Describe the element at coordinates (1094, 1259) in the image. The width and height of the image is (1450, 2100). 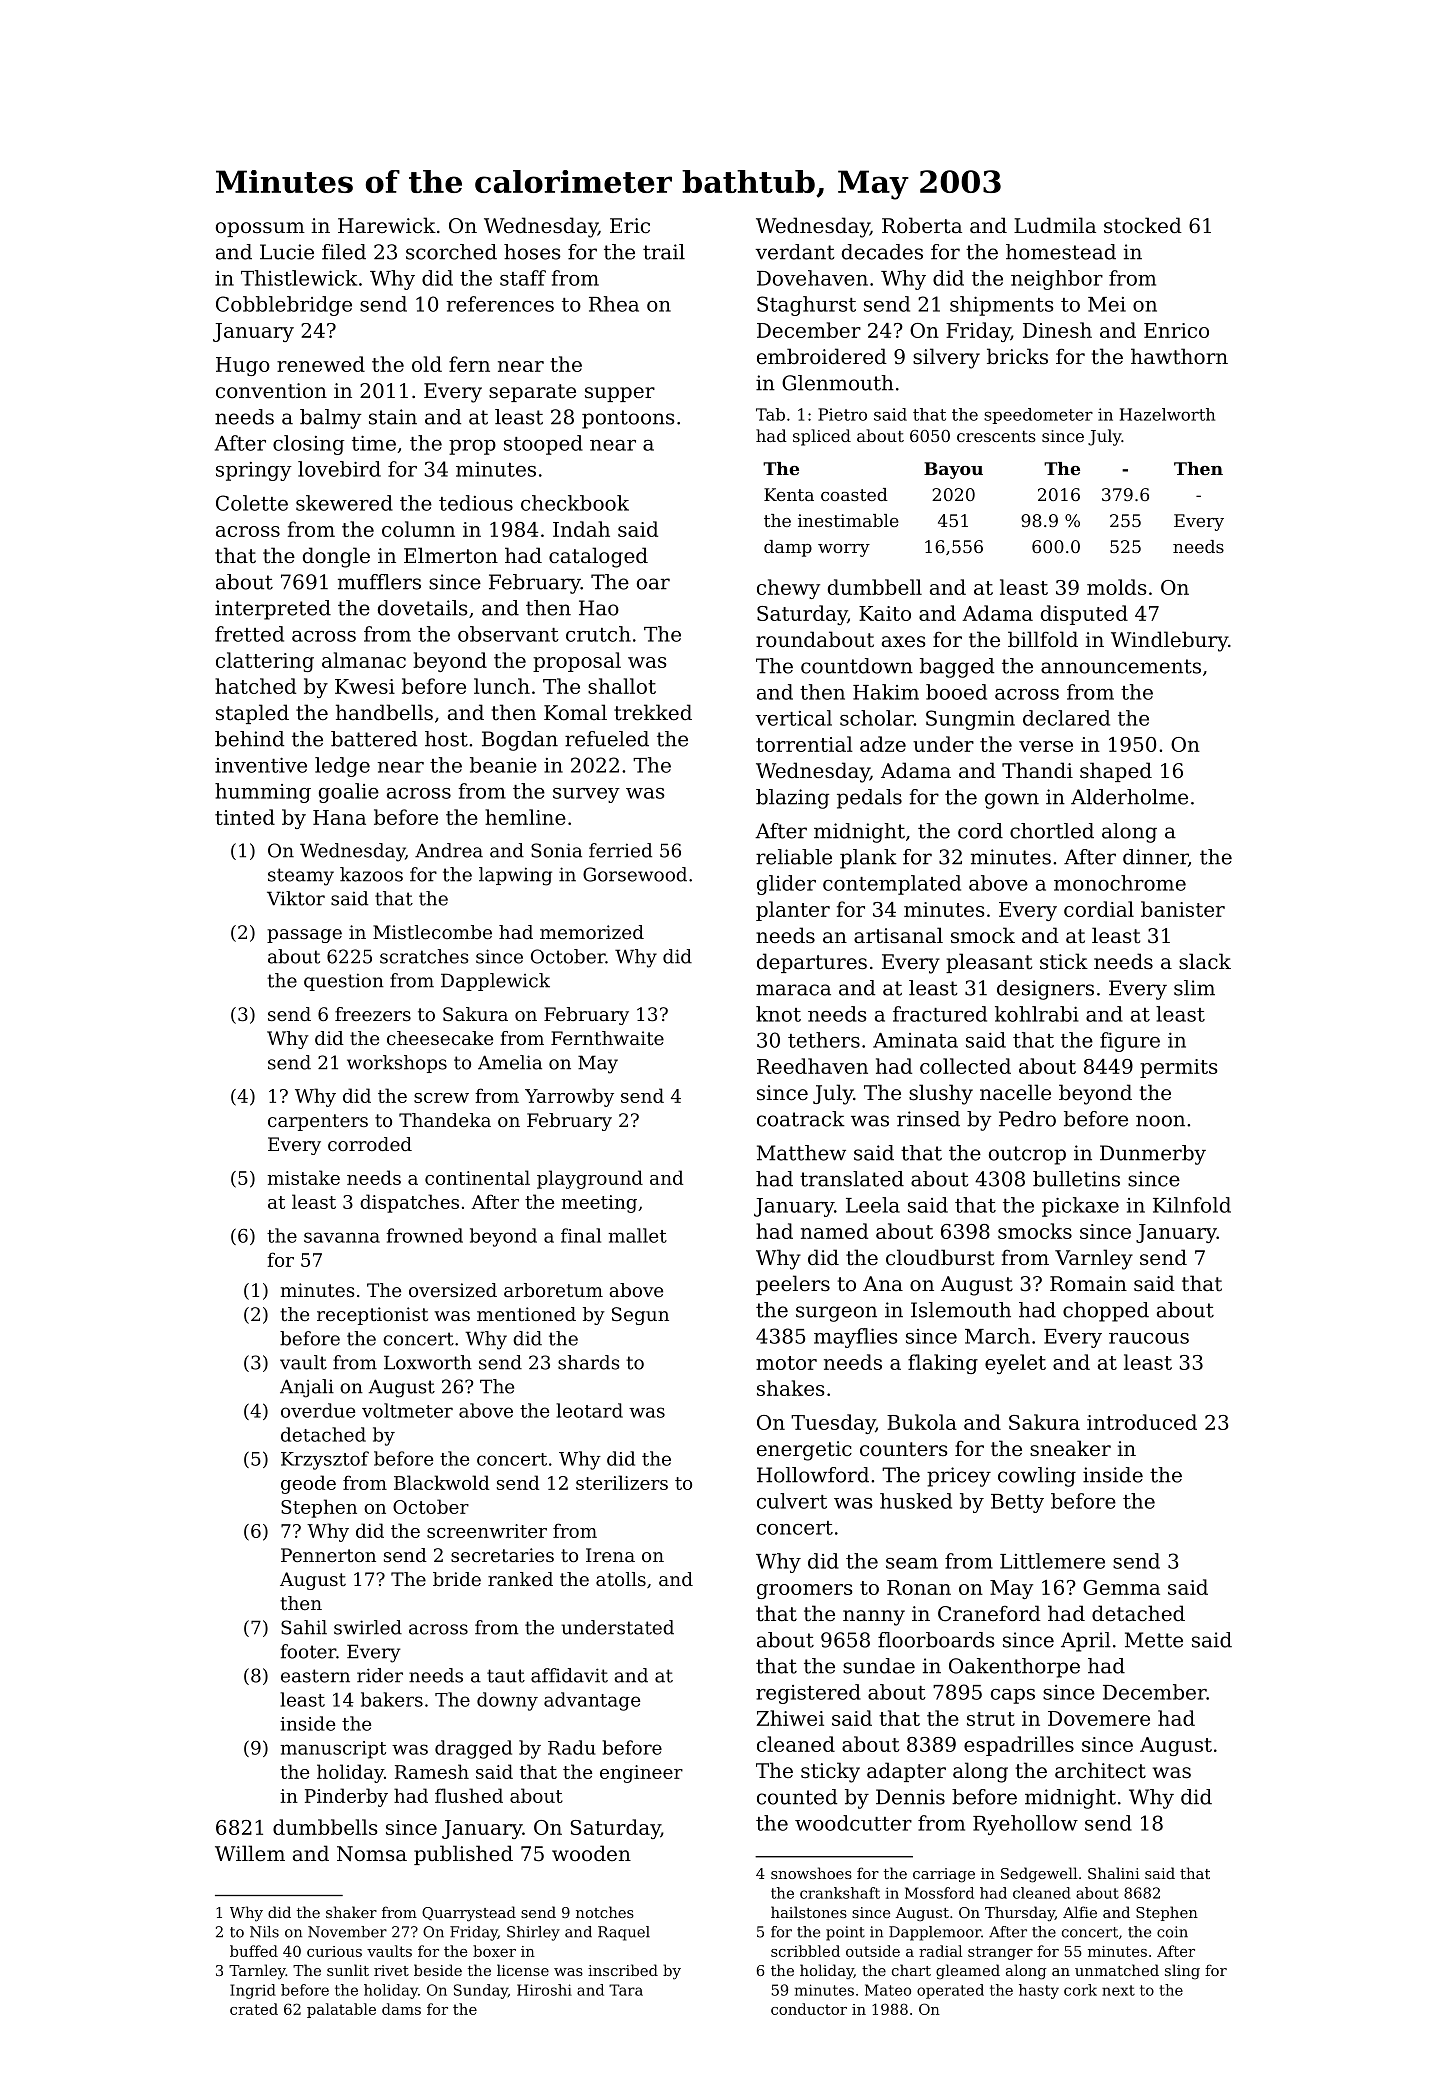
I see `Varnley` at that location.
